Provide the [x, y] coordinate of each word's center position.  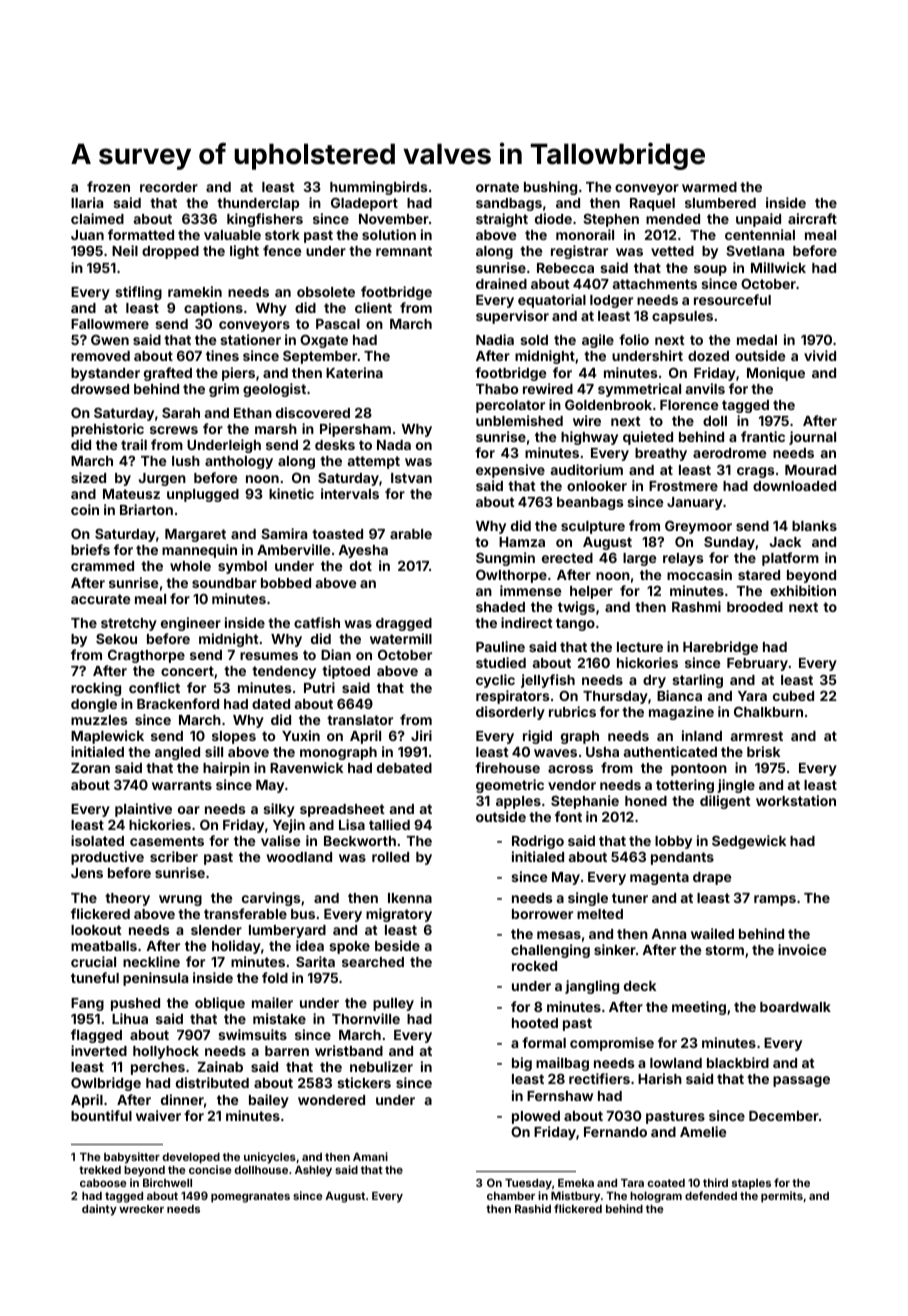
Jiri [421, 735]
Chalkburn [768, 711]
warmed [709, 187]
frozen [108, 186]
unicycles [270, 1158]
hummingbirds [379, 188]
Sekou [116, 638]
